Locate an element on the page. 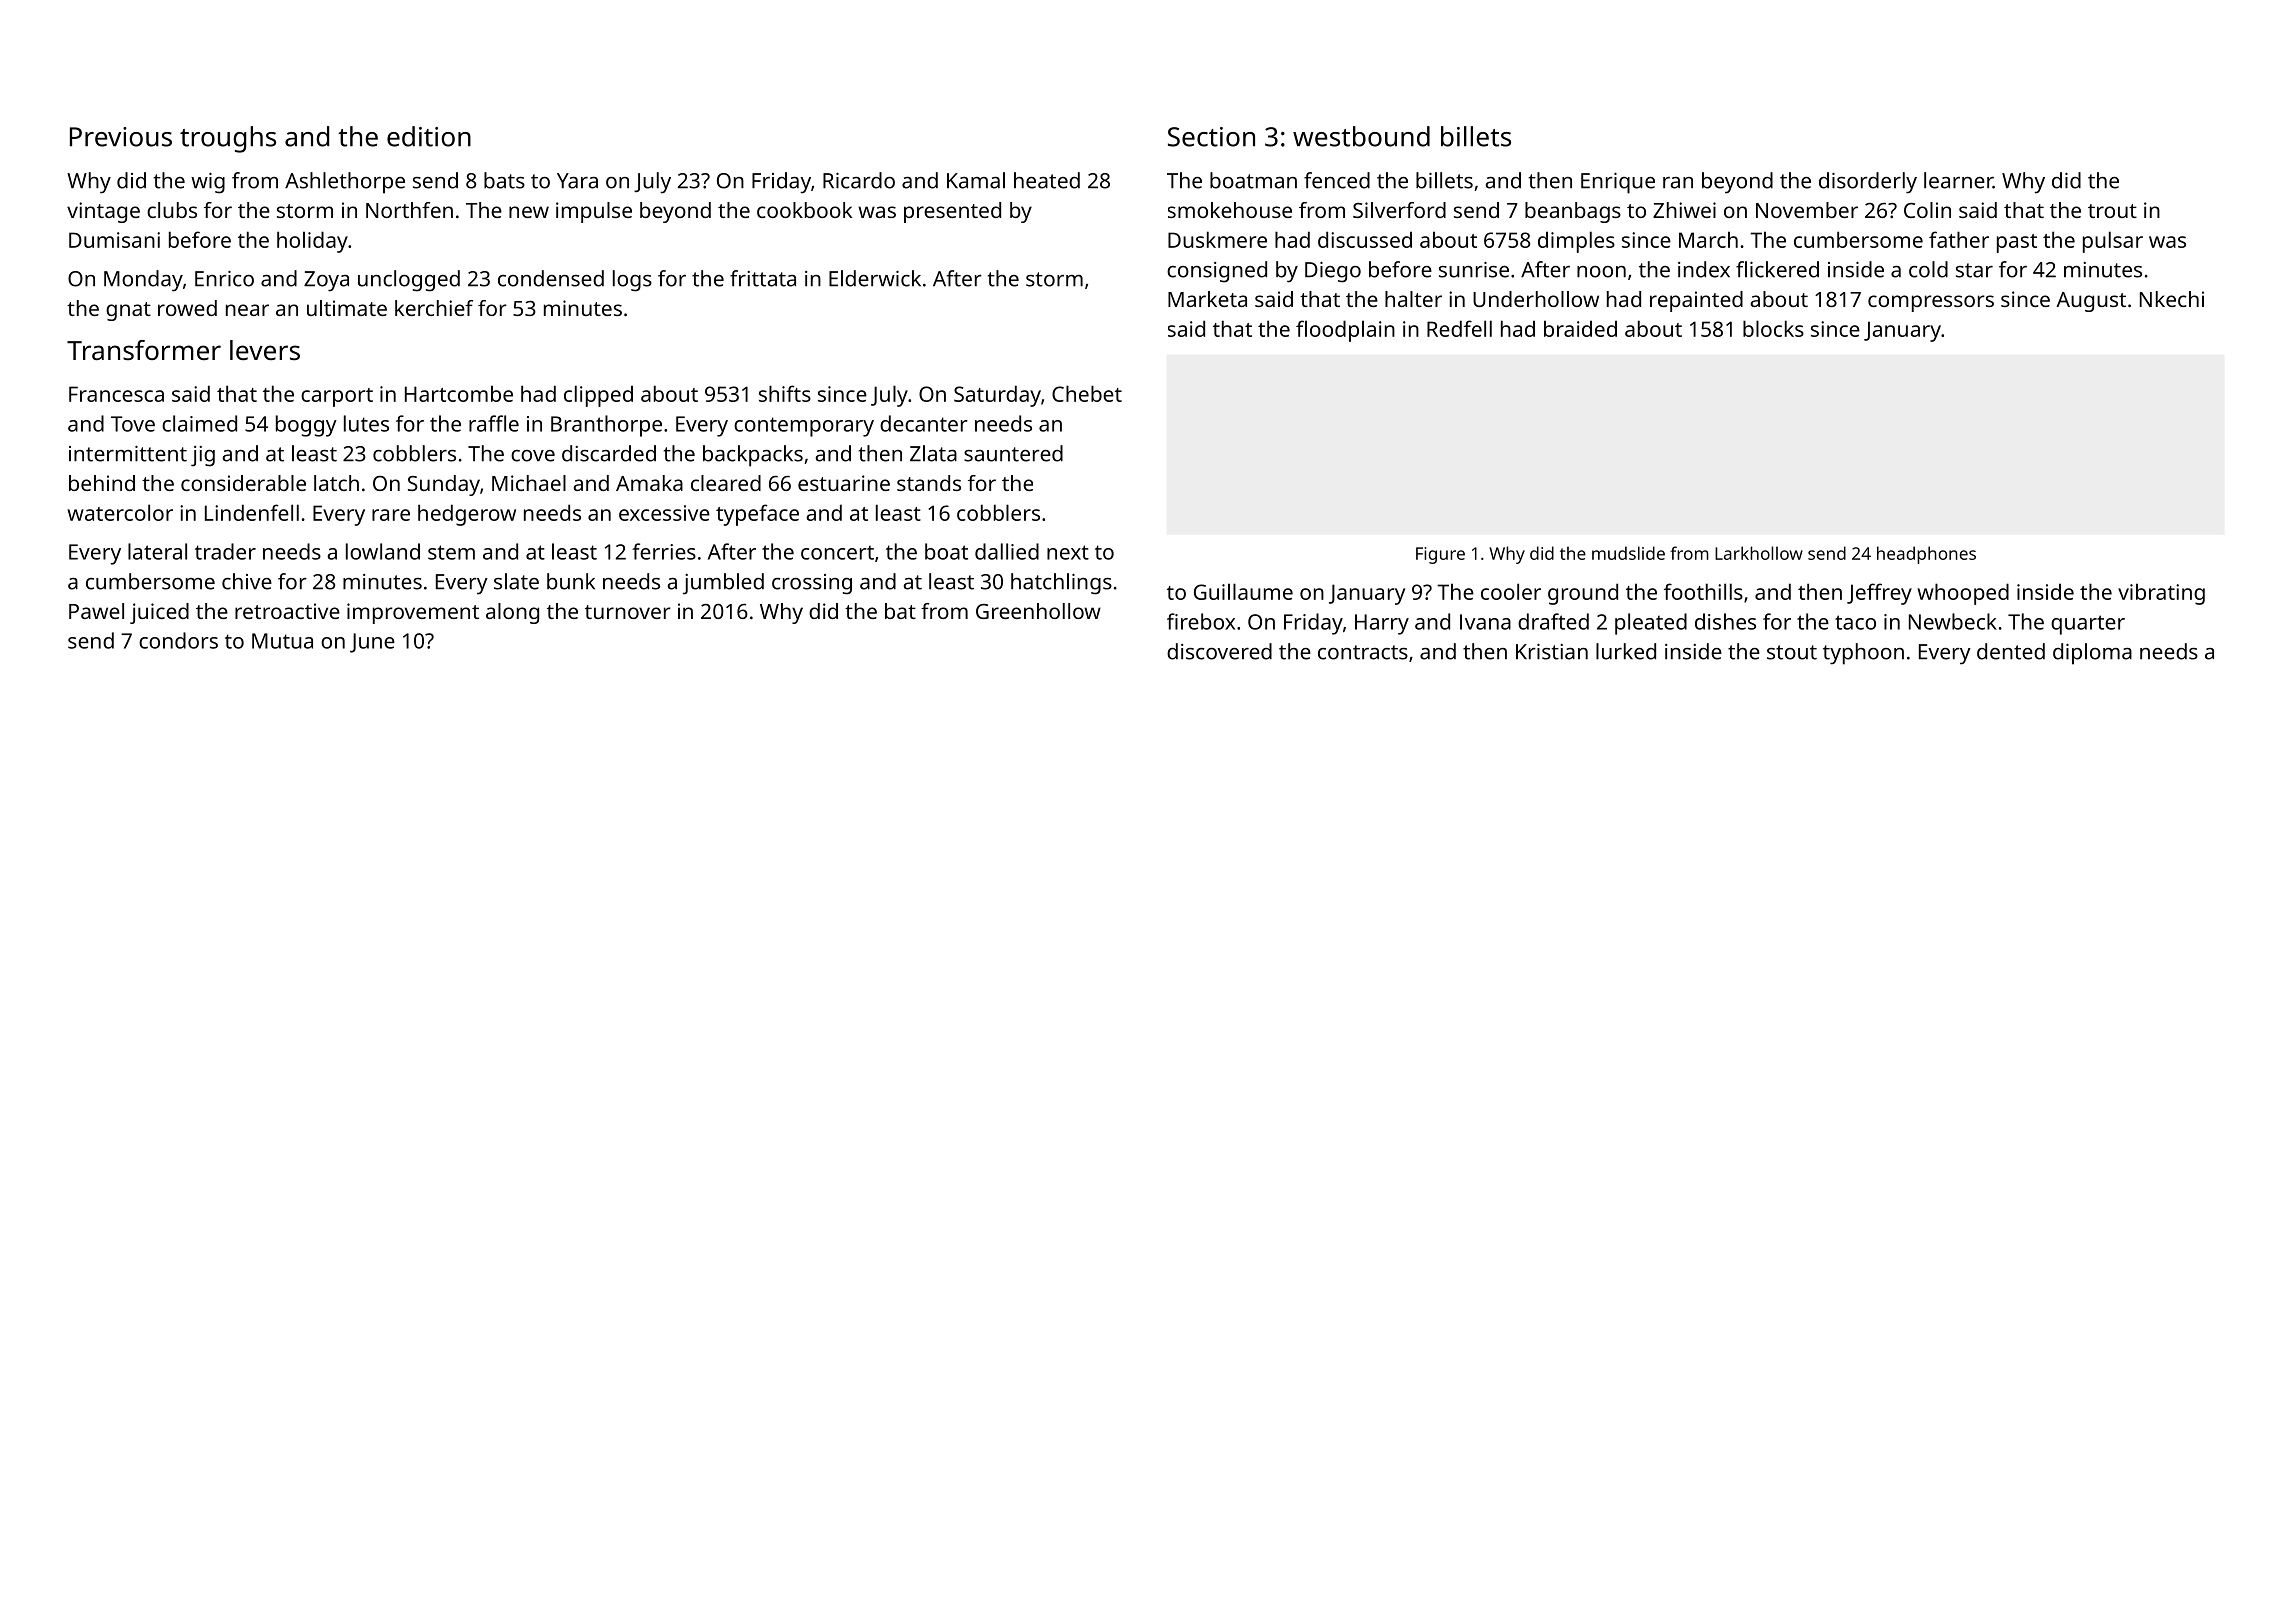 The height and width of the document is (1620, 2292). contracts is located at coordinates (1363, 652).
